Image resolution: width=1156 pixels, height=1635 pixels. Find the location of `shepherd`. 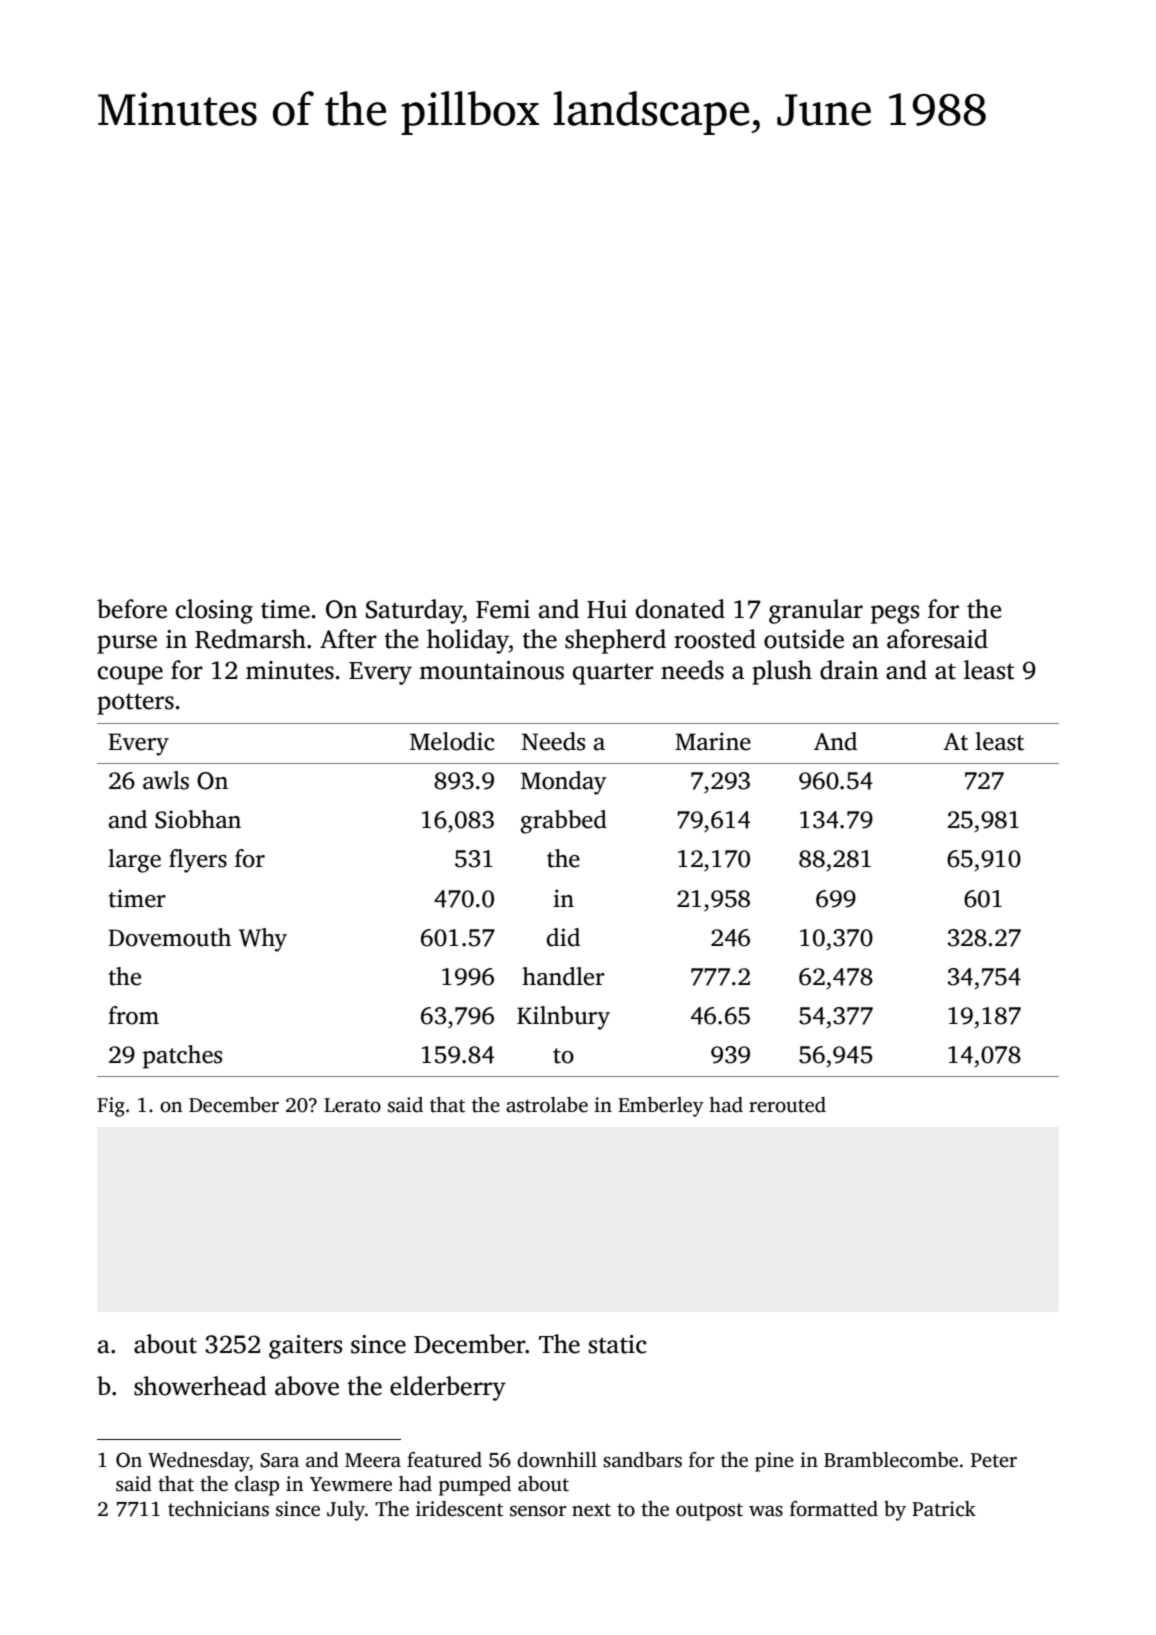

shepherd is located at coordinates (615, 641).
